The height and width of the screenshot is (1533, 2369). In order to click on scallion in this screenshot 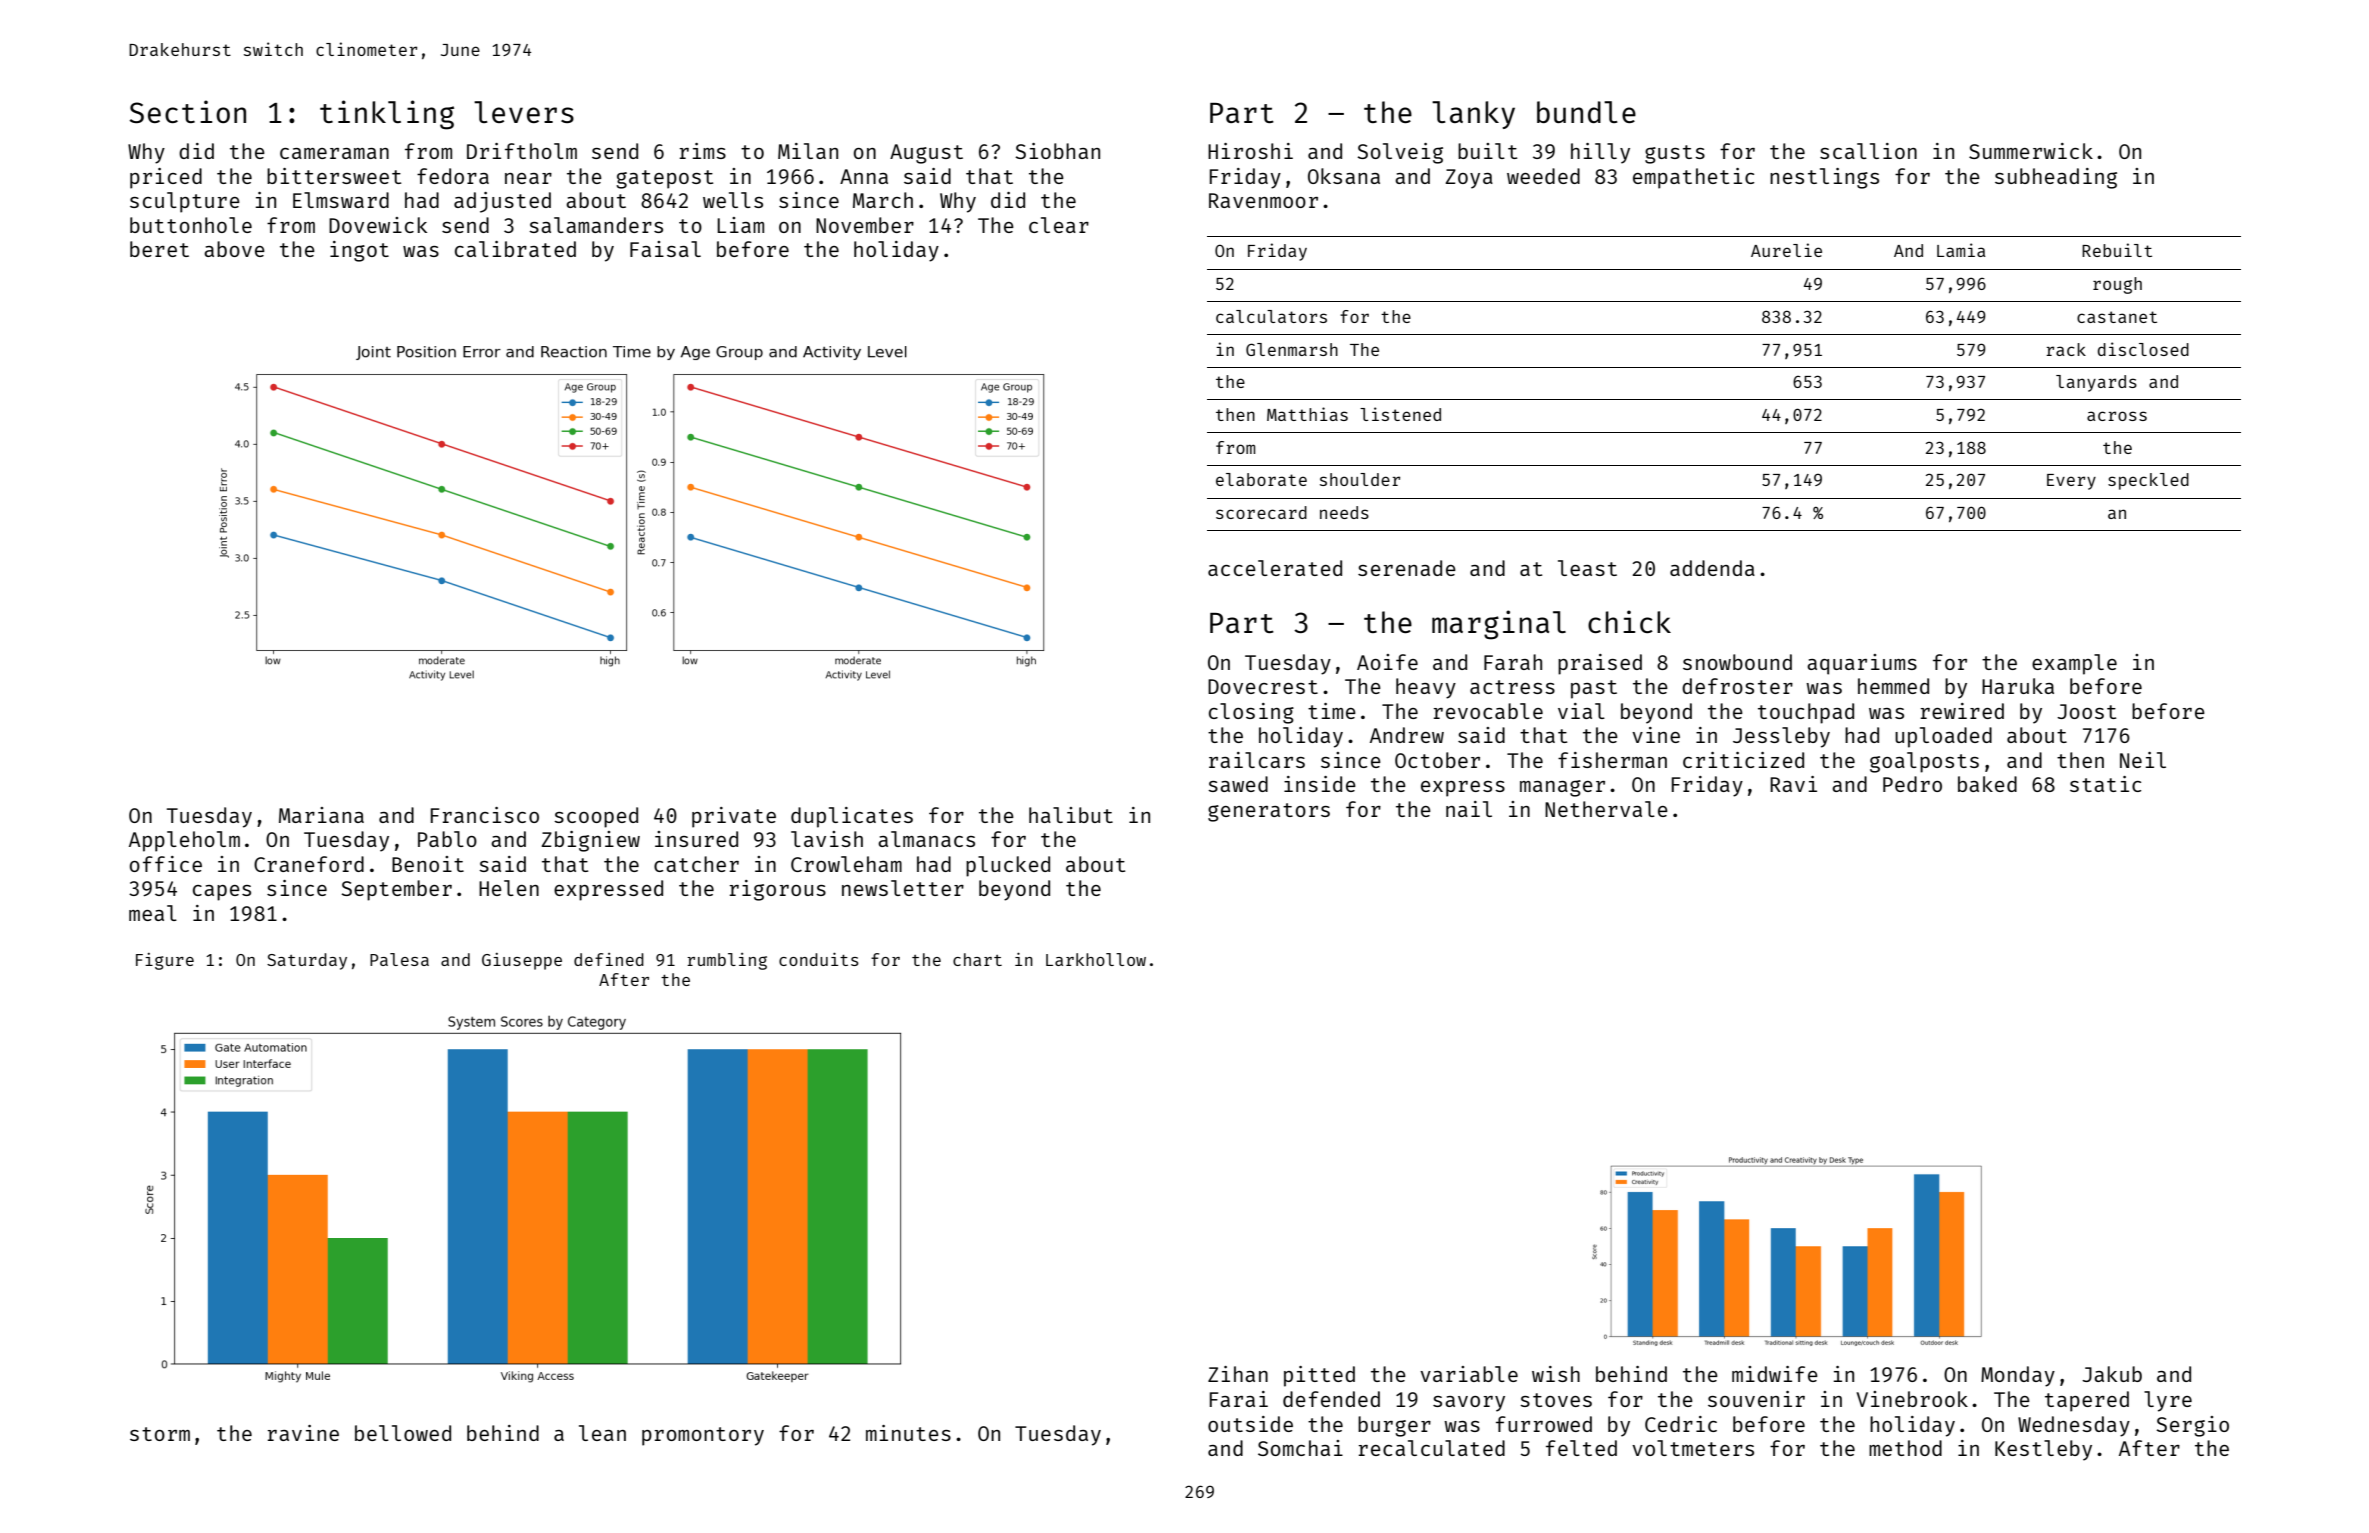, I will do `click(1868, 151)`.
